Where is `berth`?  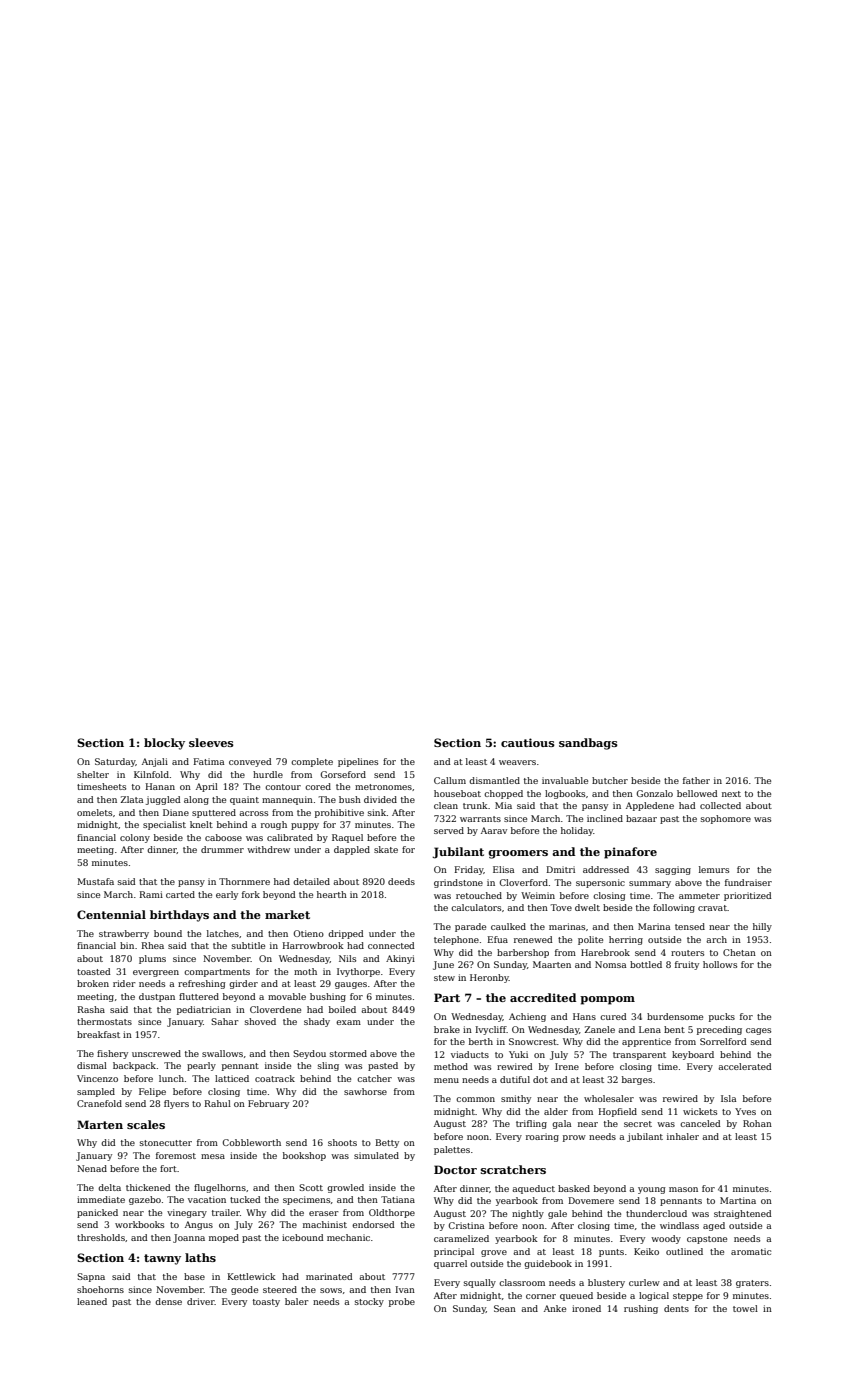
berth is located at coordinates (481, 1041).
